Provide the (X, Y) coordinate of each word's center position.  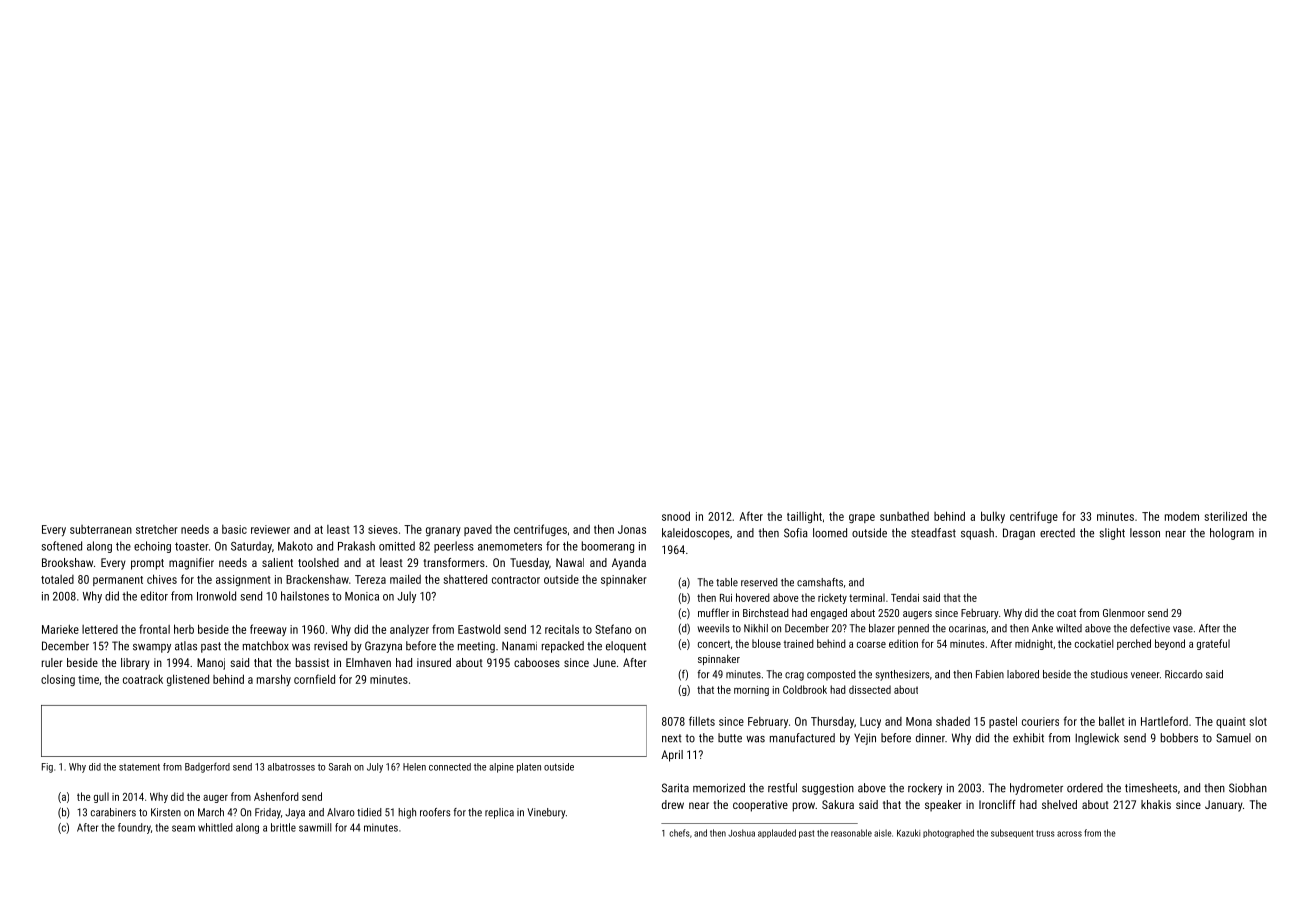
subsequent (1012, 833)
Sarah (340, 767)
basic (234, 529)
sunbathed (904, 516)
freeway (268, 630)
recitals (562, 629)
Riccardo (1184, 674)
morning (751, 691)
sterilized (1225, 516)
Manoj (211, 664)
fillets (702, 721)
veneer (1145, 675)
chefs (679, 833)
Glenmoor (1124, 613)
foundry (134, 828)
